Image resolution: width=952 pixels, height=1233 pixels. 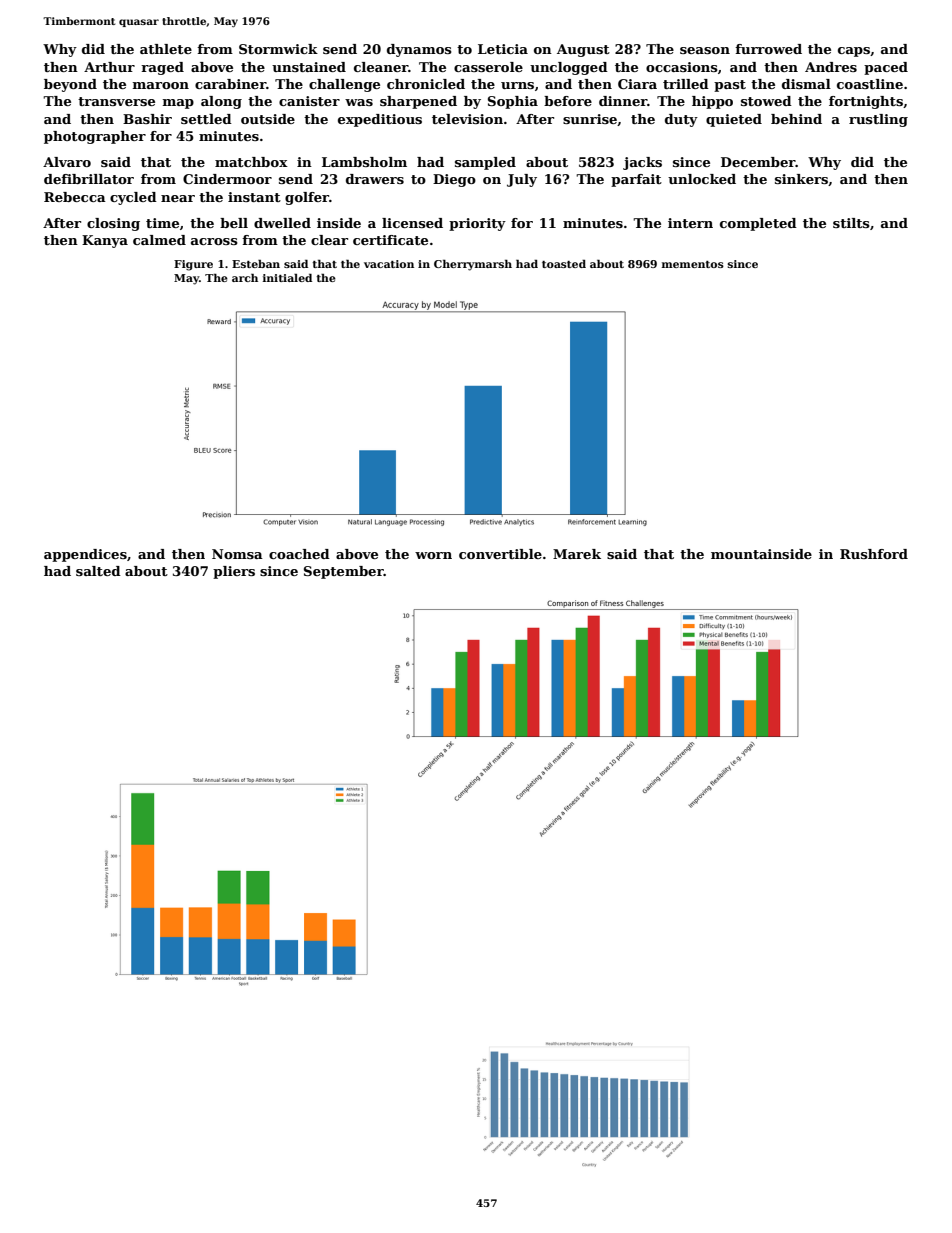 What do you see at coordinates (234, 572) in the document?
I see `pliers` at bounding box center [234, 572].
